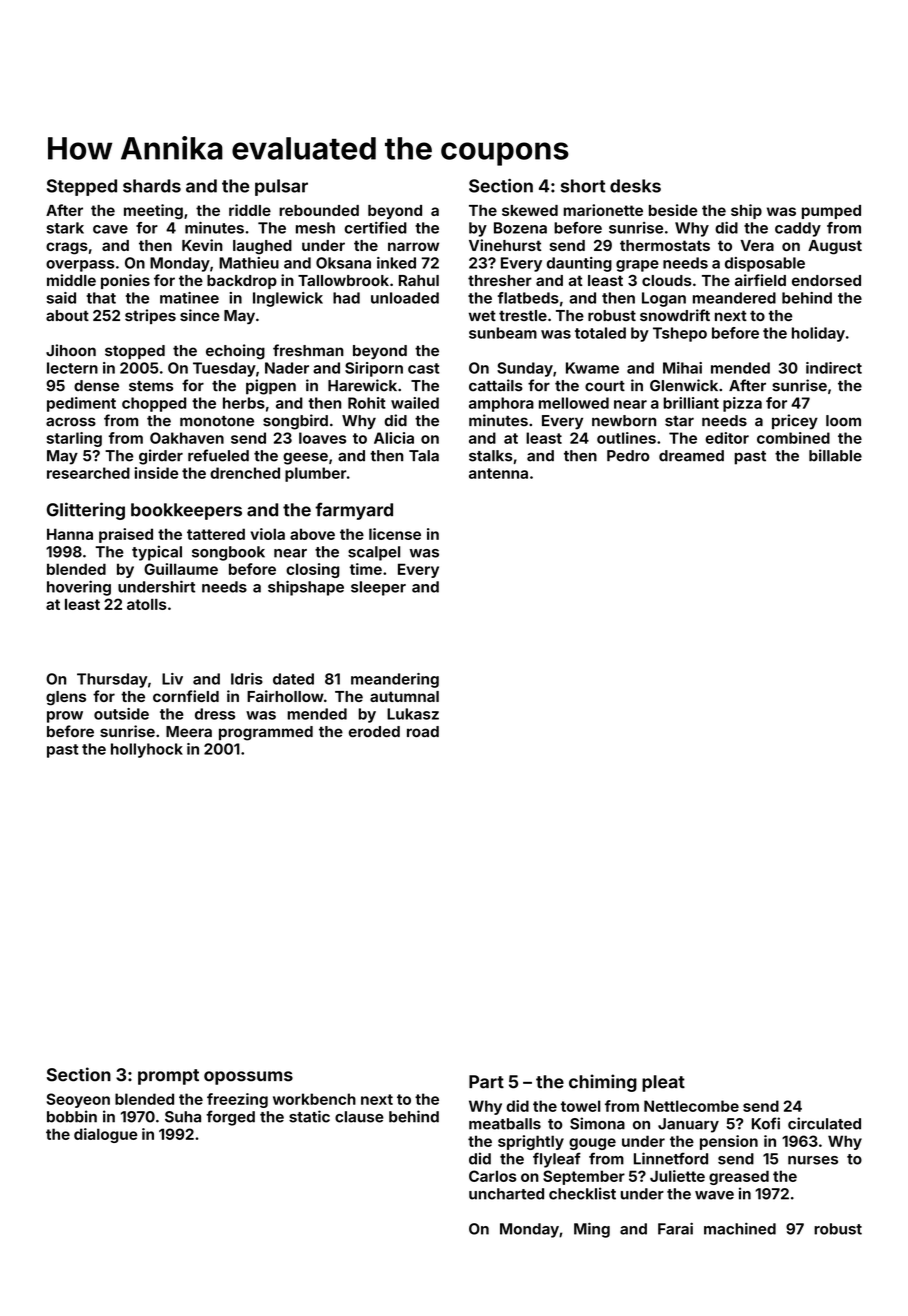  Describe the element at coordinates (760, 280) in the screenshot. I see `airfield` at that location.
